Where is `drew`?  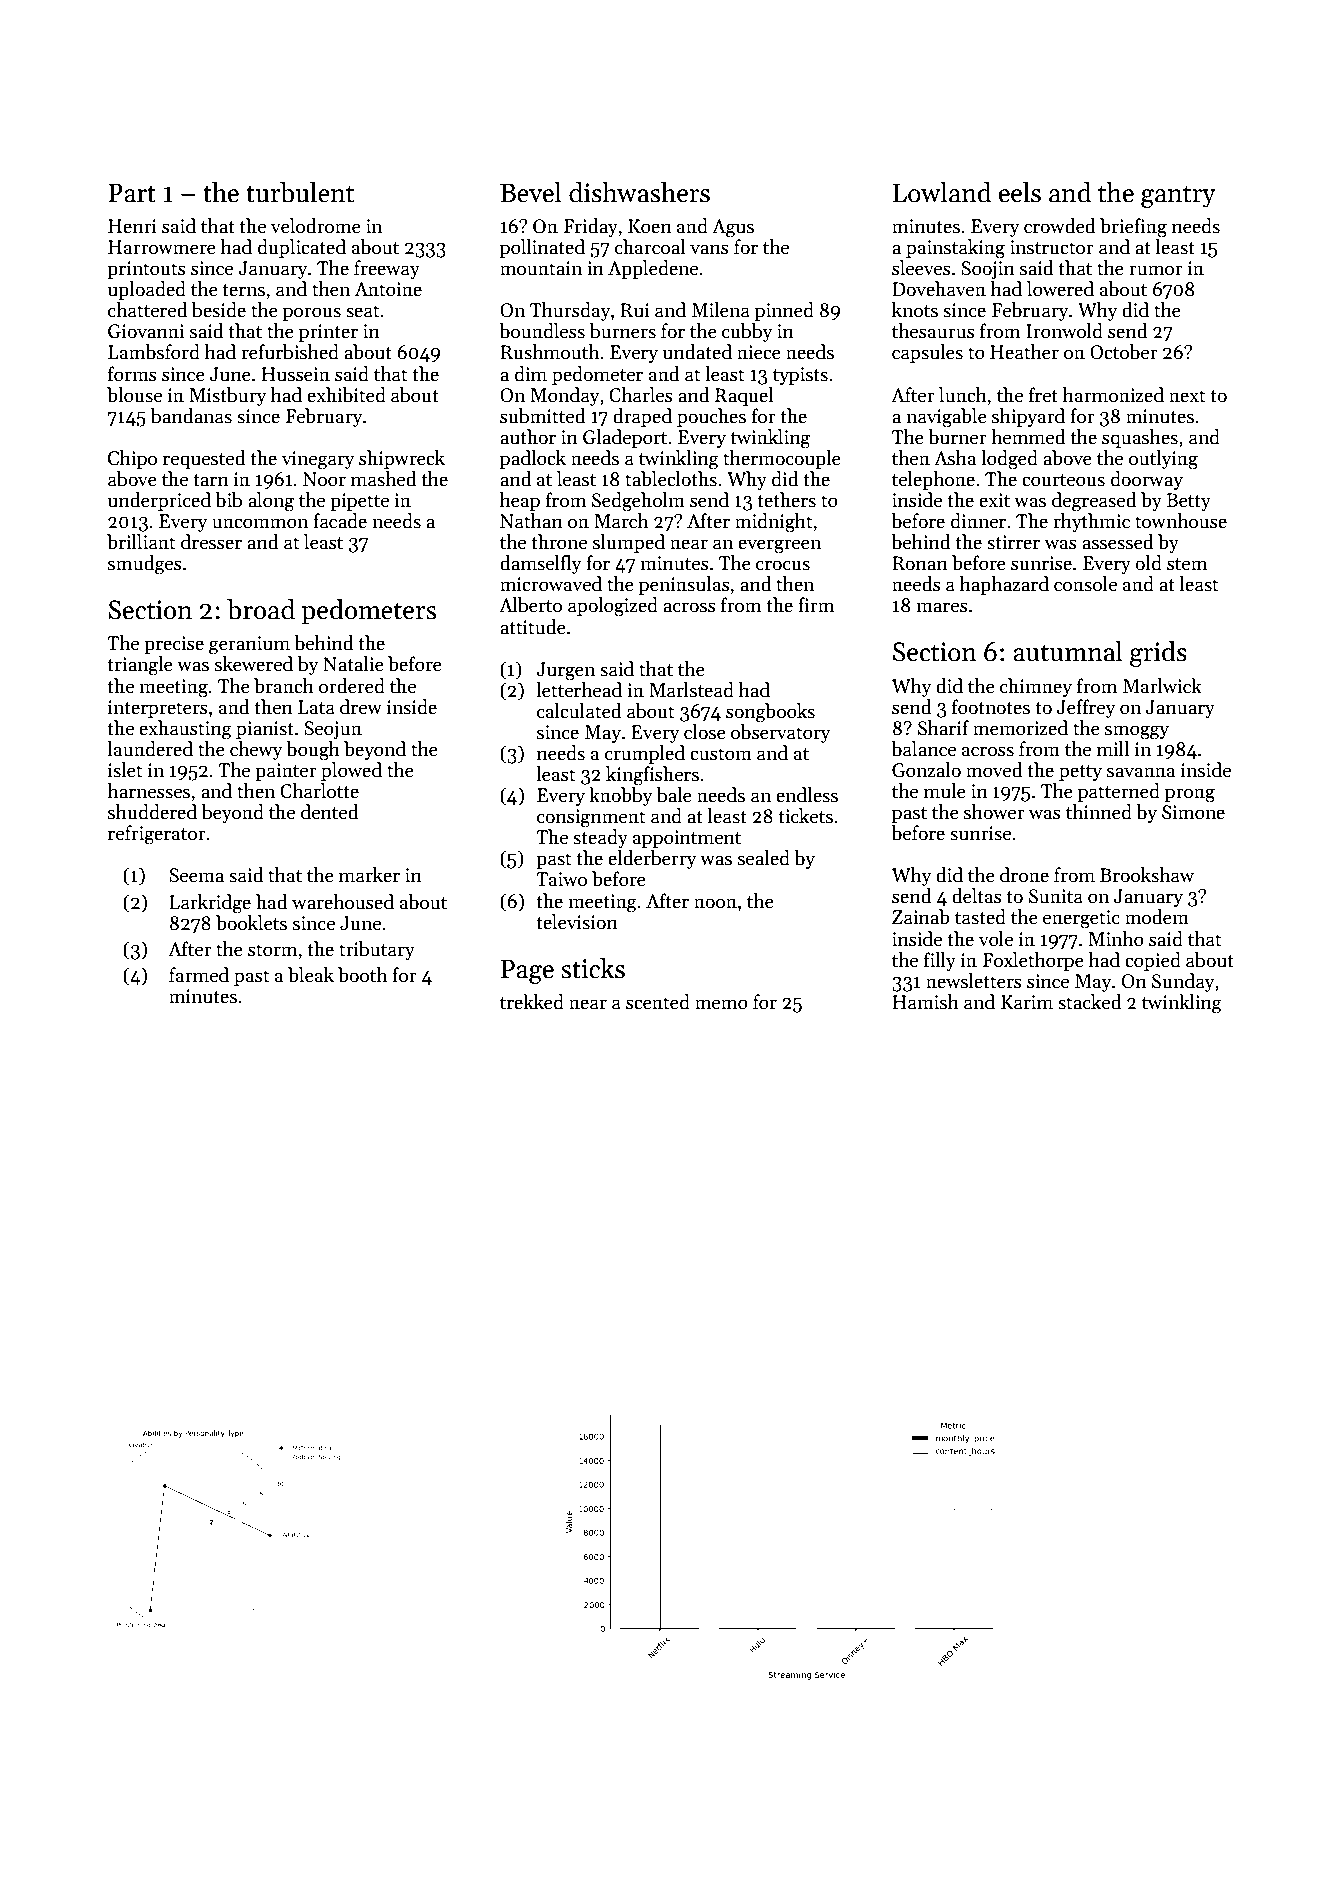
drew is located at coordinates (361, 707).
